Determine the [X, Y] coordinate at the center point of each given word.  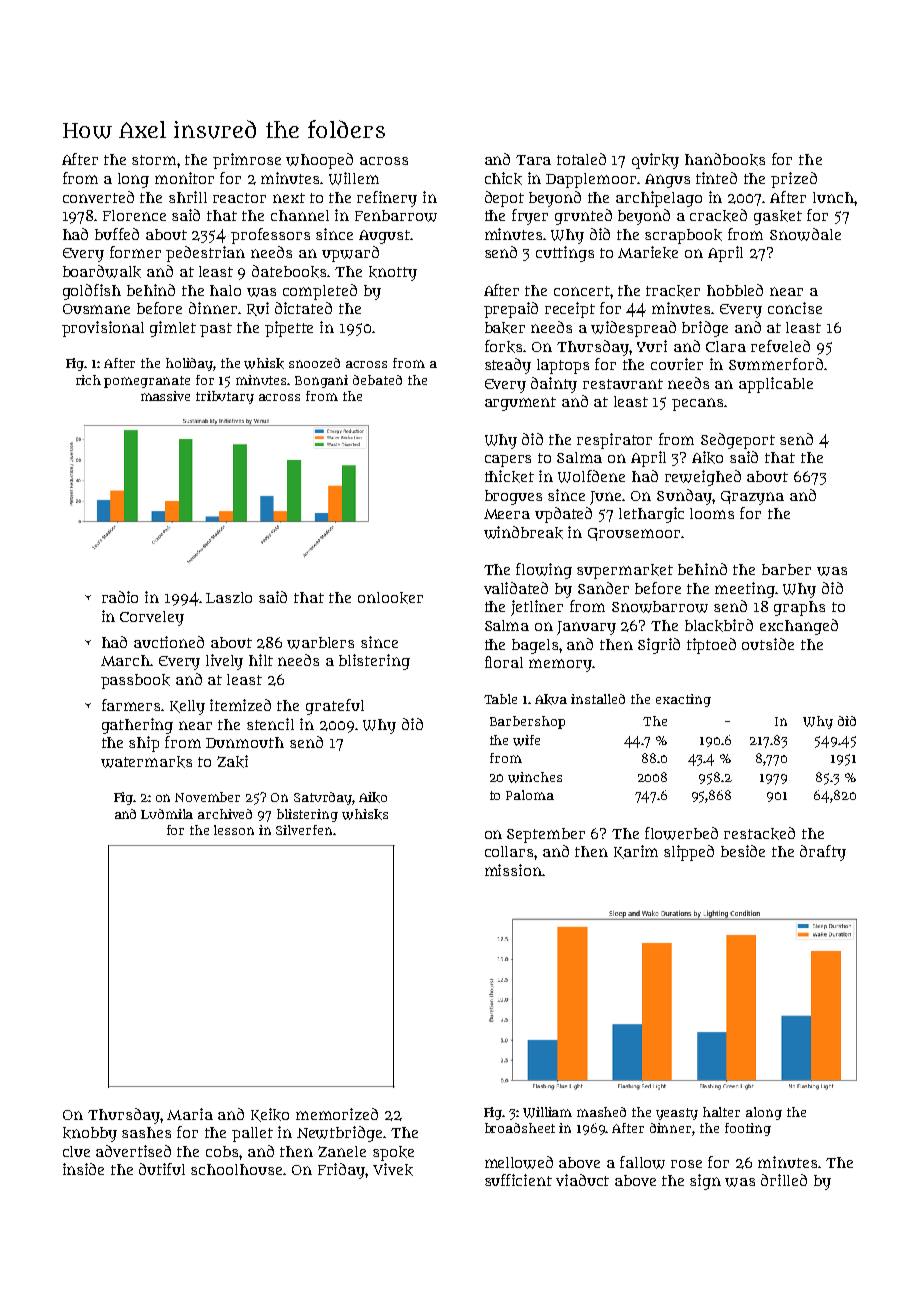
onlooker [390, 598]
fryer [530, 217]
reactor [239, 198]
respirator [614, 441]
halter [721, 1112]
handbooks [725, 159]
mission [513, 870]
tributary [225, 397]
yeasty [677, 1114]
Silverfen [304, 830]
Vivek [393, 1169]
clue [76, 1151]
